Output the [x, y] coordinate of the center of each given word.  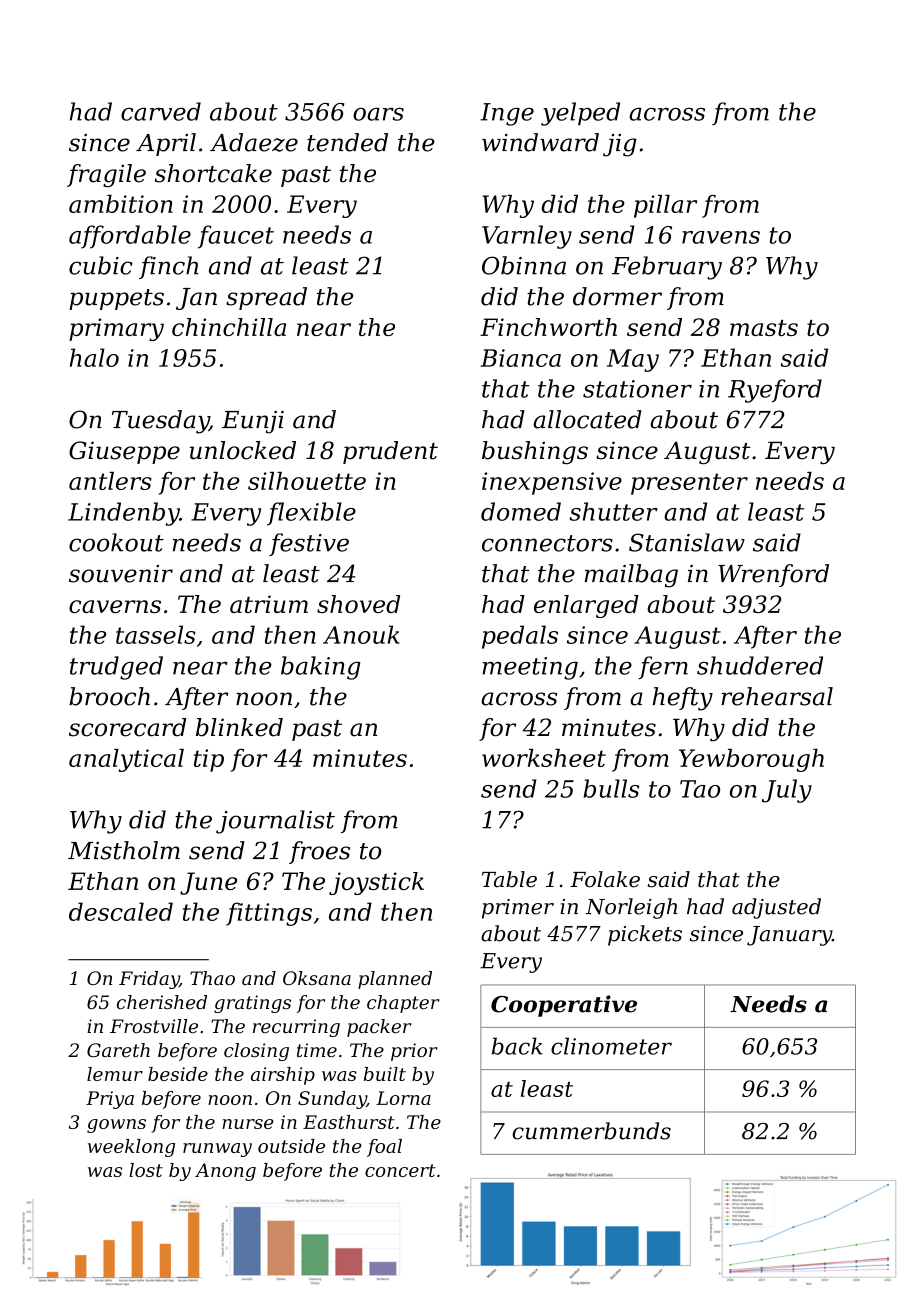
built [385, 1074]
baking [321, 668]
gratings [252, 1004]
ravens [721, 237]
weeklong [131, 1148]
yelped [580, 114]
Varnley [527, 237]
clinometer [611, 1046]
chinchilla [229, 327]
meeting [530, 668]
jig [620, 145]
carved [161, 111]
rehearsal [777, 696]
